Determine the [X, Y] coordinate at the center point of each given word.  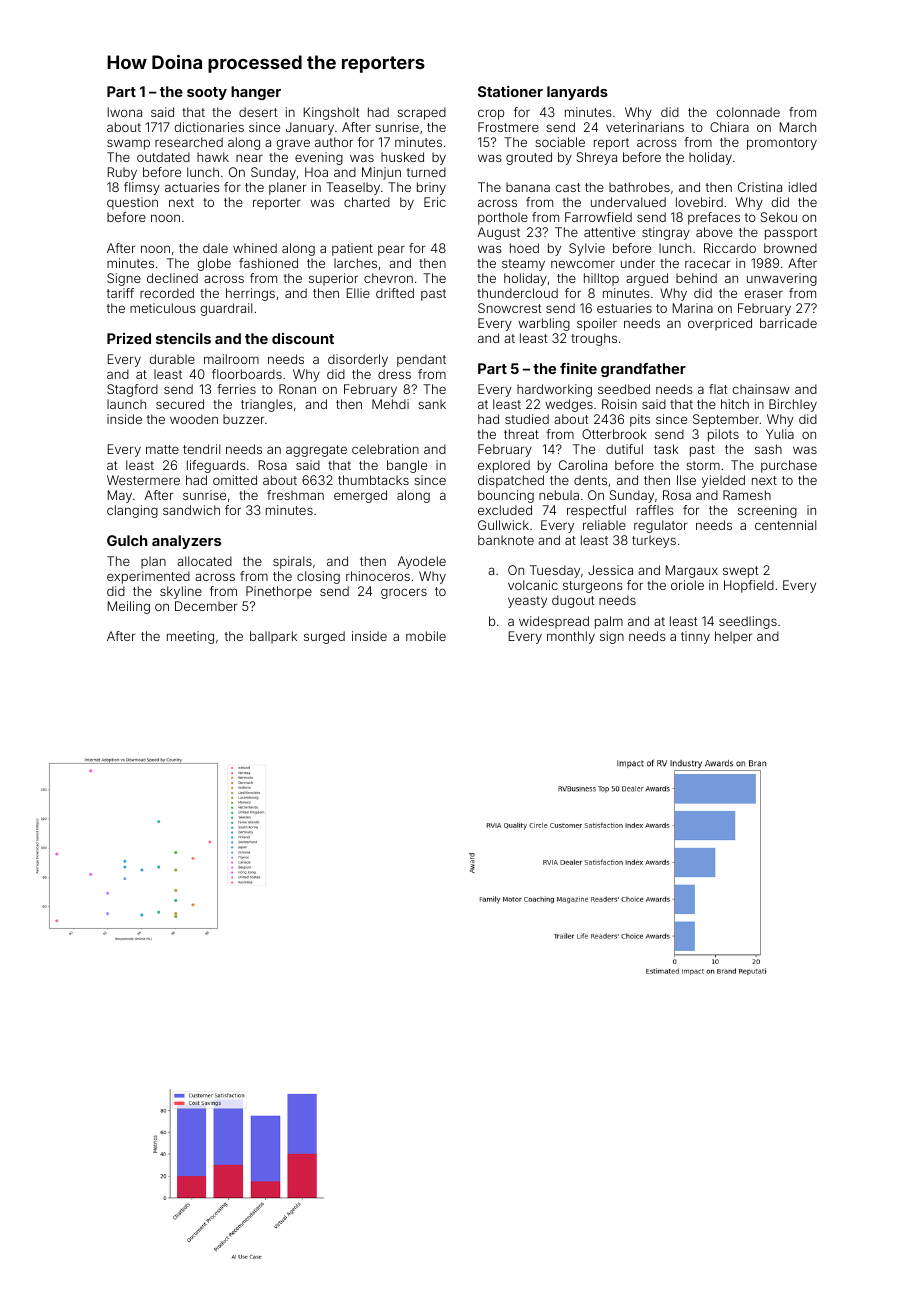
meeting [190, 637]
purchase [789, 466]
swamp [128, 144]
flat [718, 389]
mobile [426, 636]
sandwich [191, 510]
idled [803, 187]
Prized [129, 338]
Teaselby [353, 188]
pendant [421, 360]
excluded [505, 510]
